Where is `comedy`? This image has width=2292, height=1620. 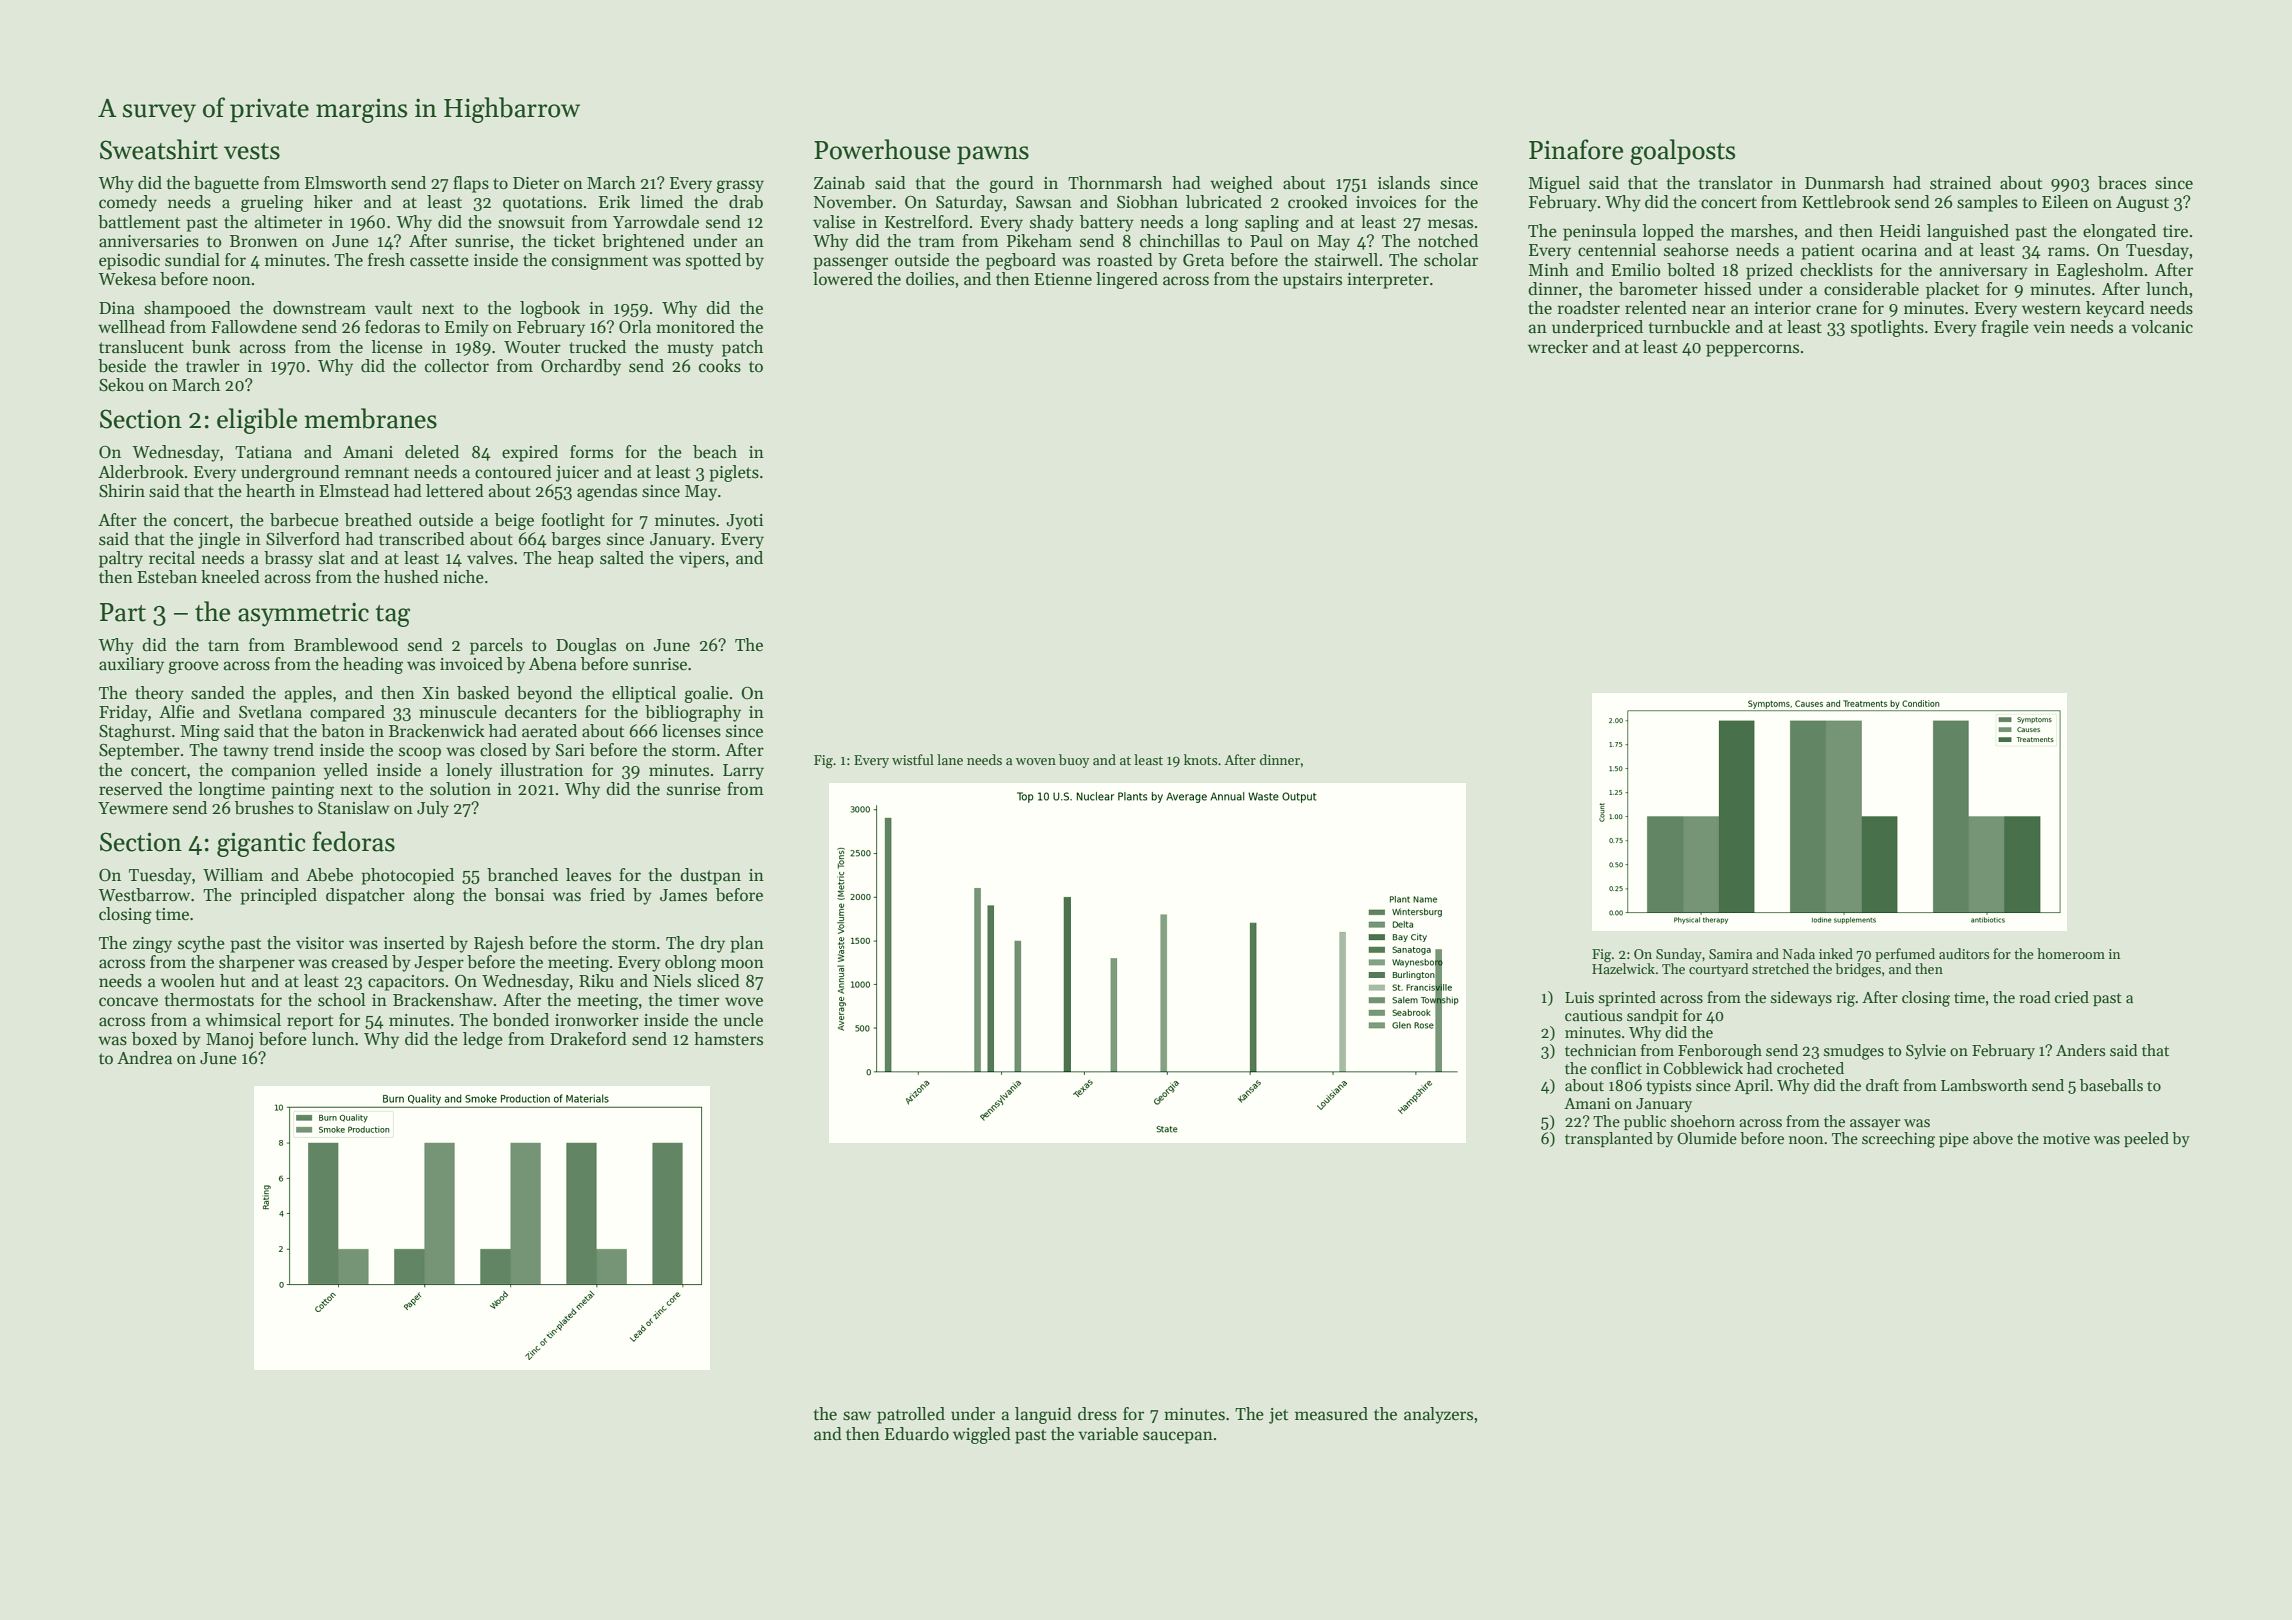
comedy is located at coordinates (128, 203).
